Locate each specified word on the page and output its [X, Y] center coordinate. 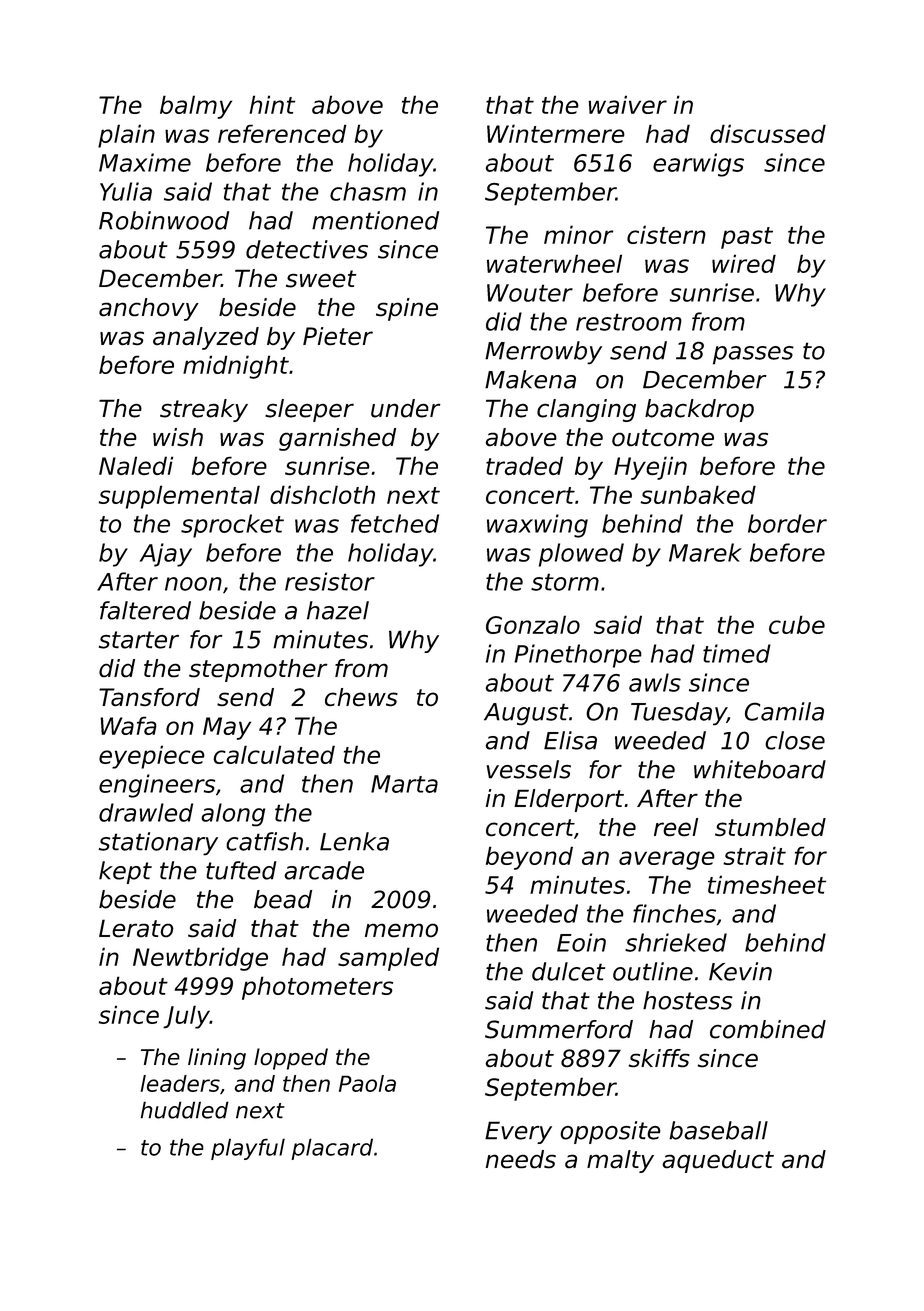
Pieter [338, 336]
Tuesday [679, 713]
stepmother [258, 670]
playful [248, 1149]
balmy [196, 107]
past [747, 238]
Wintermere [555, 133]
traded [524, 465]
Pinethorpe [578, 656]
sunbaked [698, 494]
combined [768, 1029]
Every [518, 1132]
